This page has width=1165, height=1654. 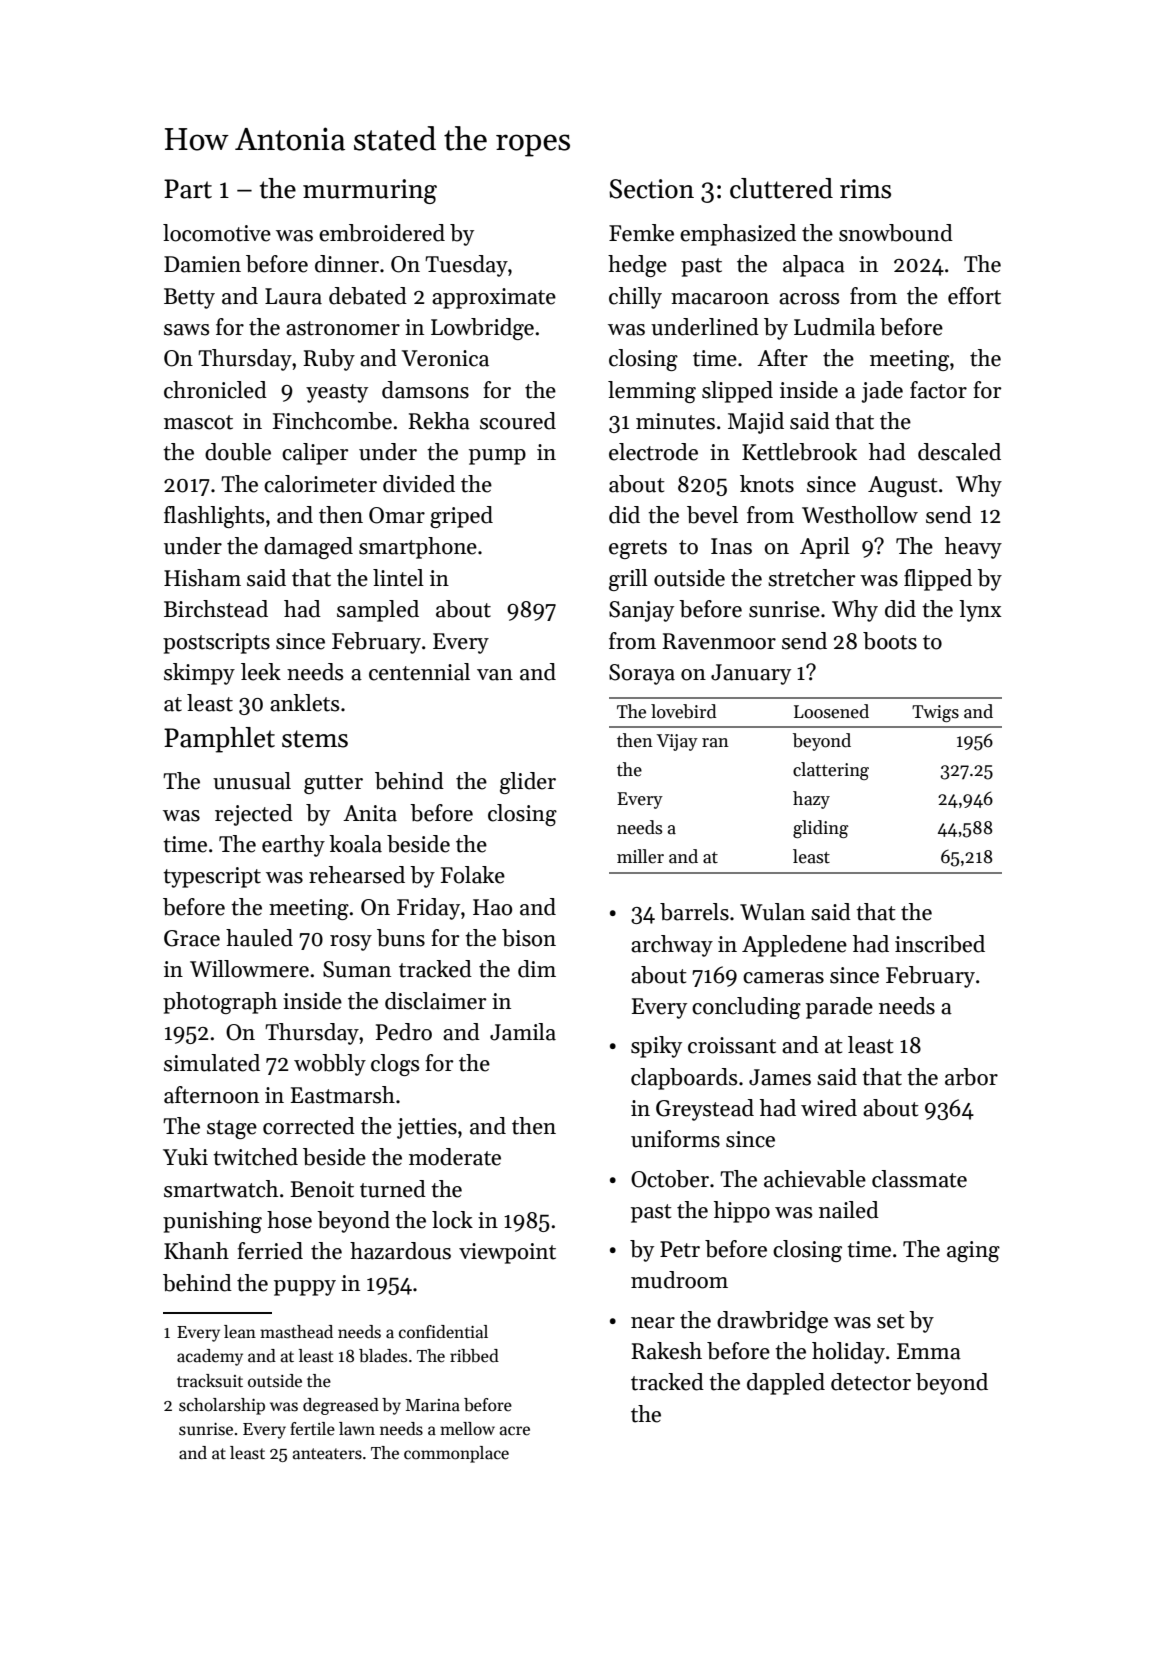 I want to click on Veronica, so click(x=445, y=358).
